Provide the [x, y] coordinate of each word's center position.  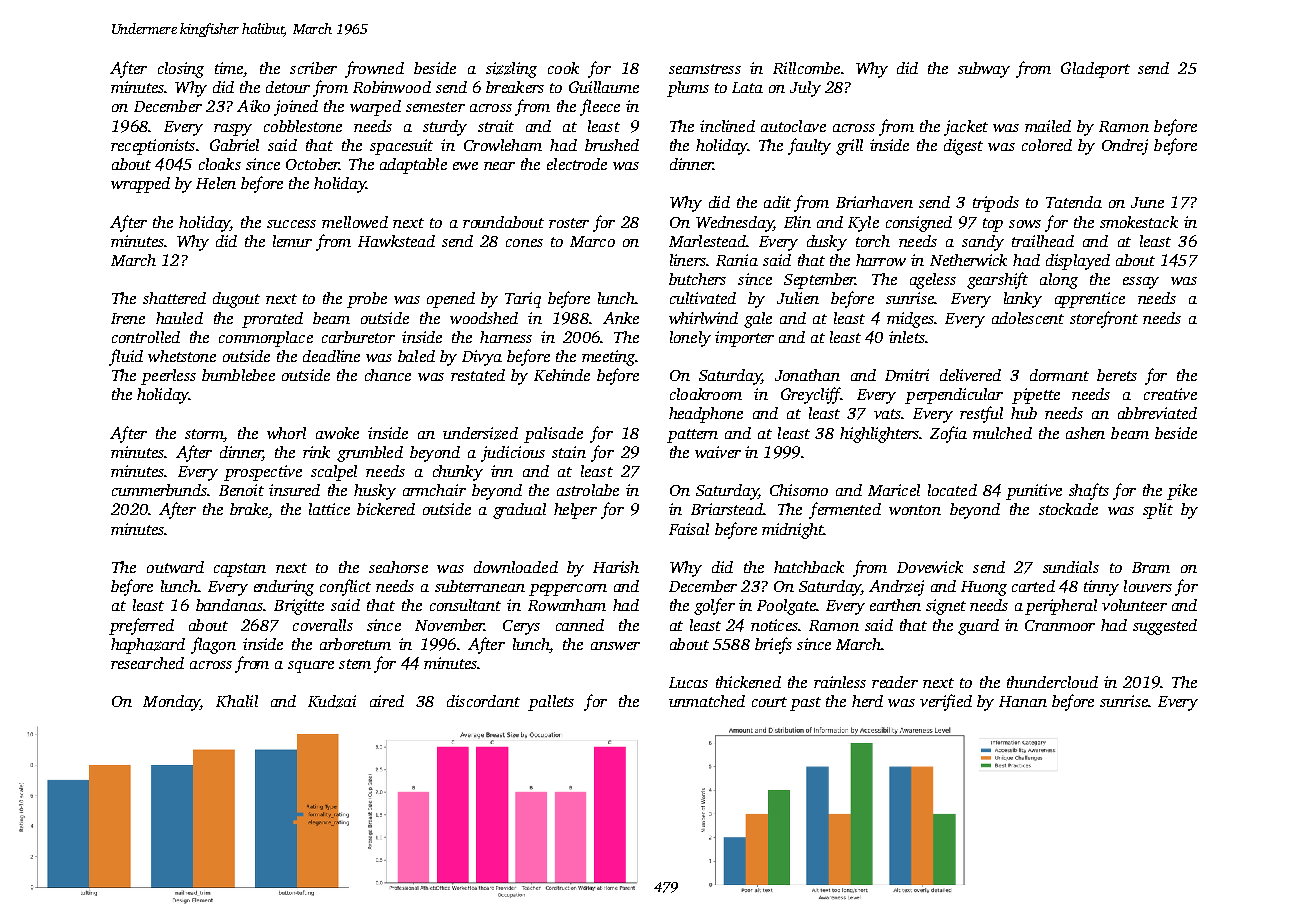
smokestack [1139, 222]
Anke [621, 318]
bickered [386, 509]
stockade [1068, 509]
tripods [996, 204]
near [499, 166]
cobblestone [303, 126]
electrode [577, 164]
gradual [519, 511]
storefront [1104, 319]
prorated [272, 320]
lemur [292, 241]
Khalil [237, 701]
